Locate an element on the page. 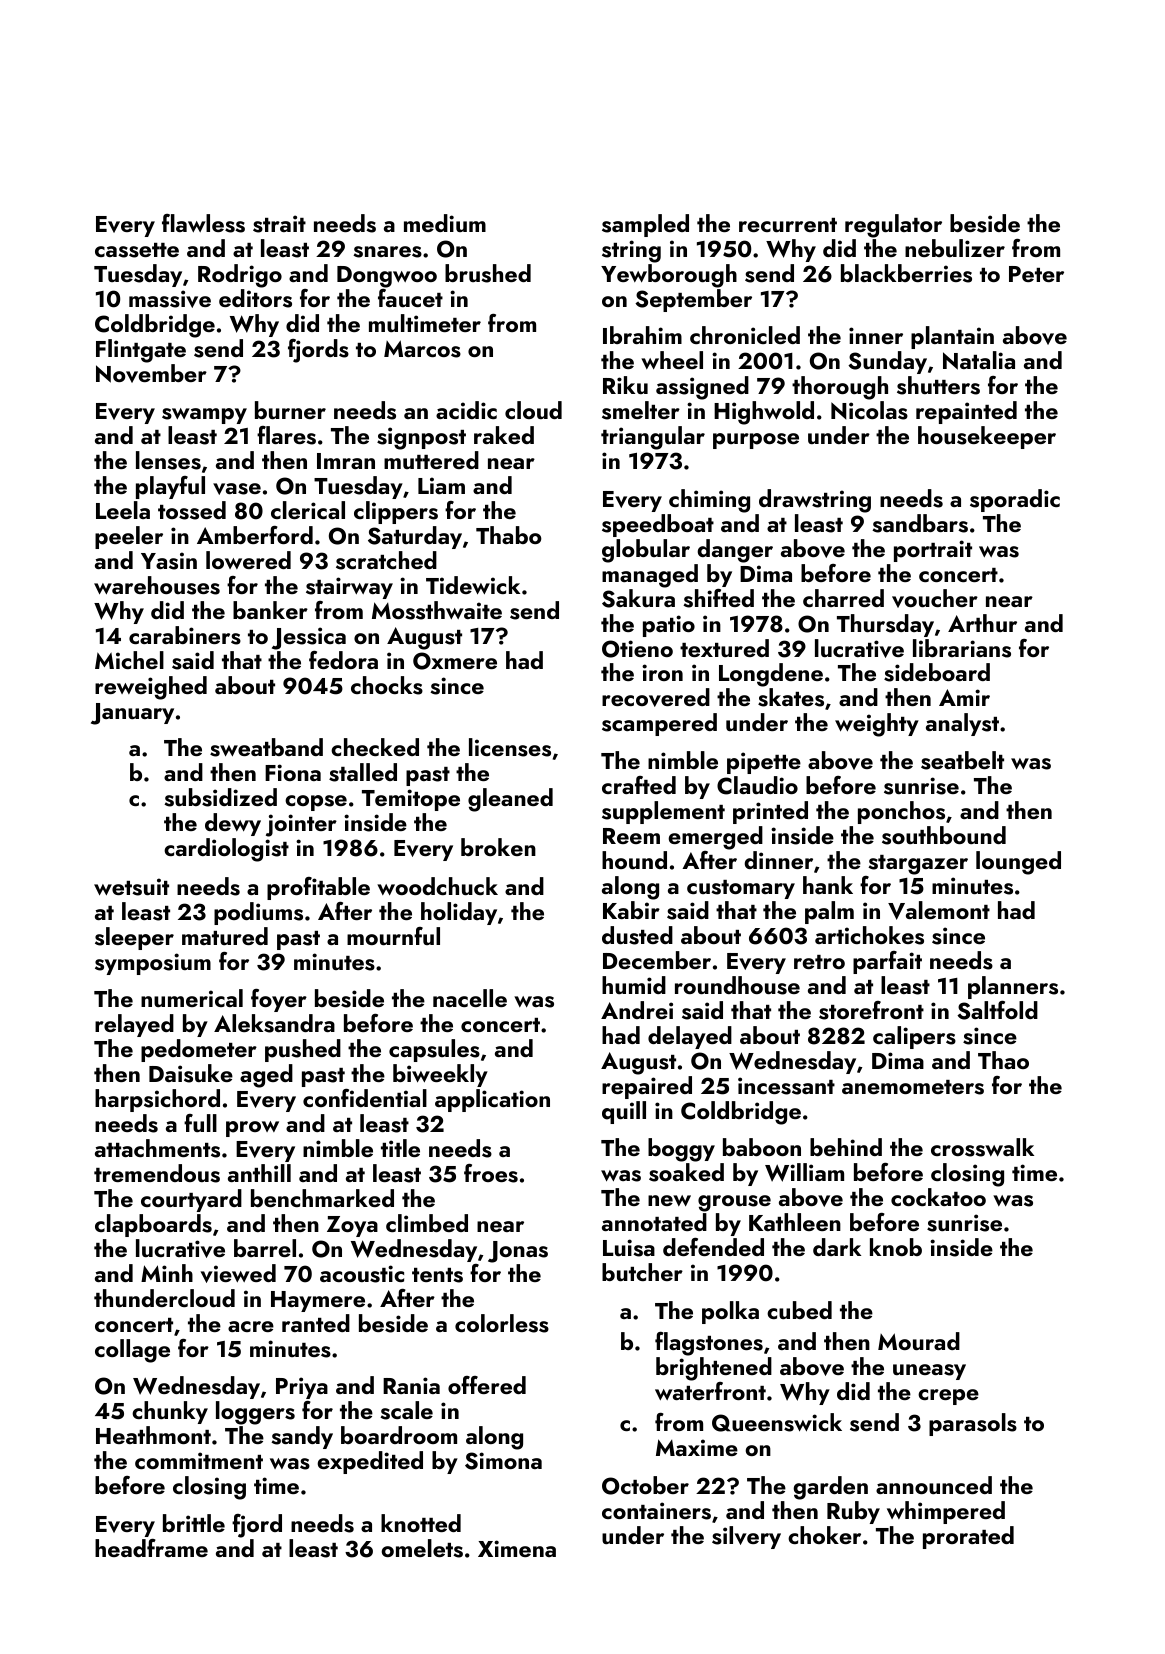 The height and width of the image is (1654, 1165). headframe is located at coordinates (151, 1548).
